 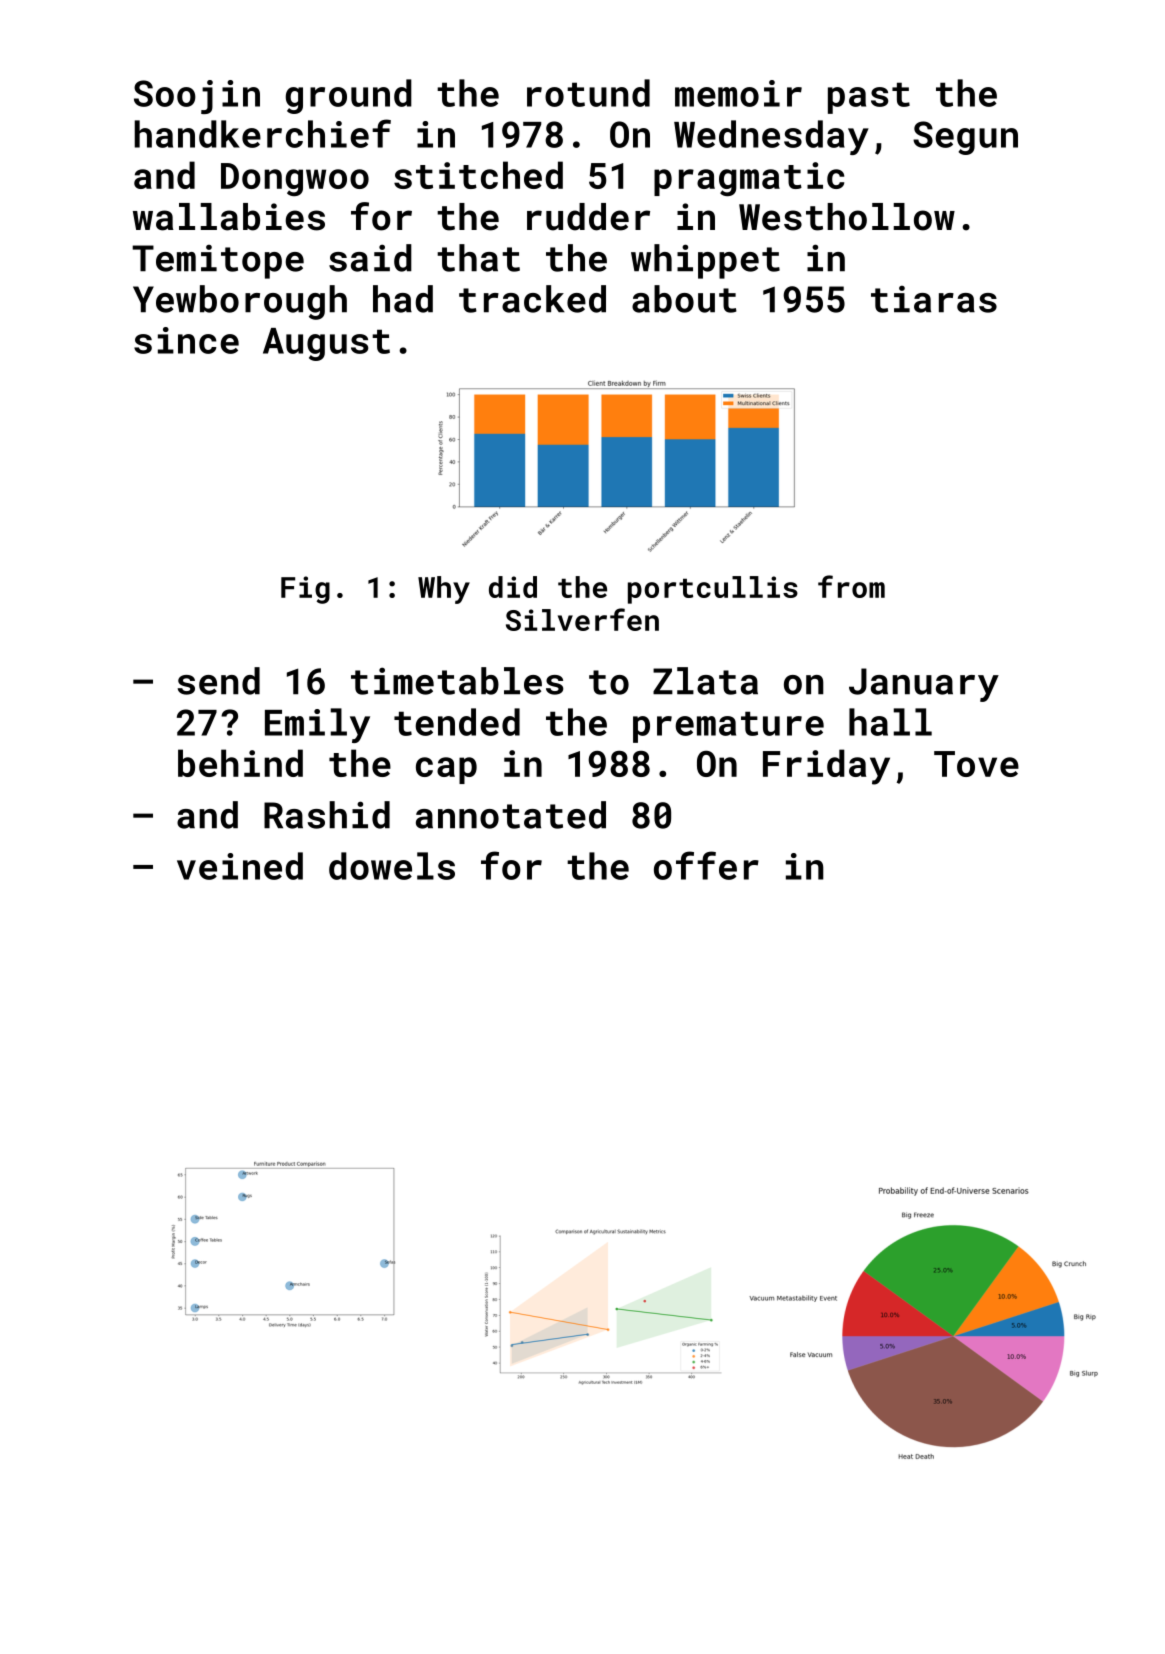 What do you see at coordinates (684, 299) in the screenshot?
I see `about` at bounding box center [684, 299].
